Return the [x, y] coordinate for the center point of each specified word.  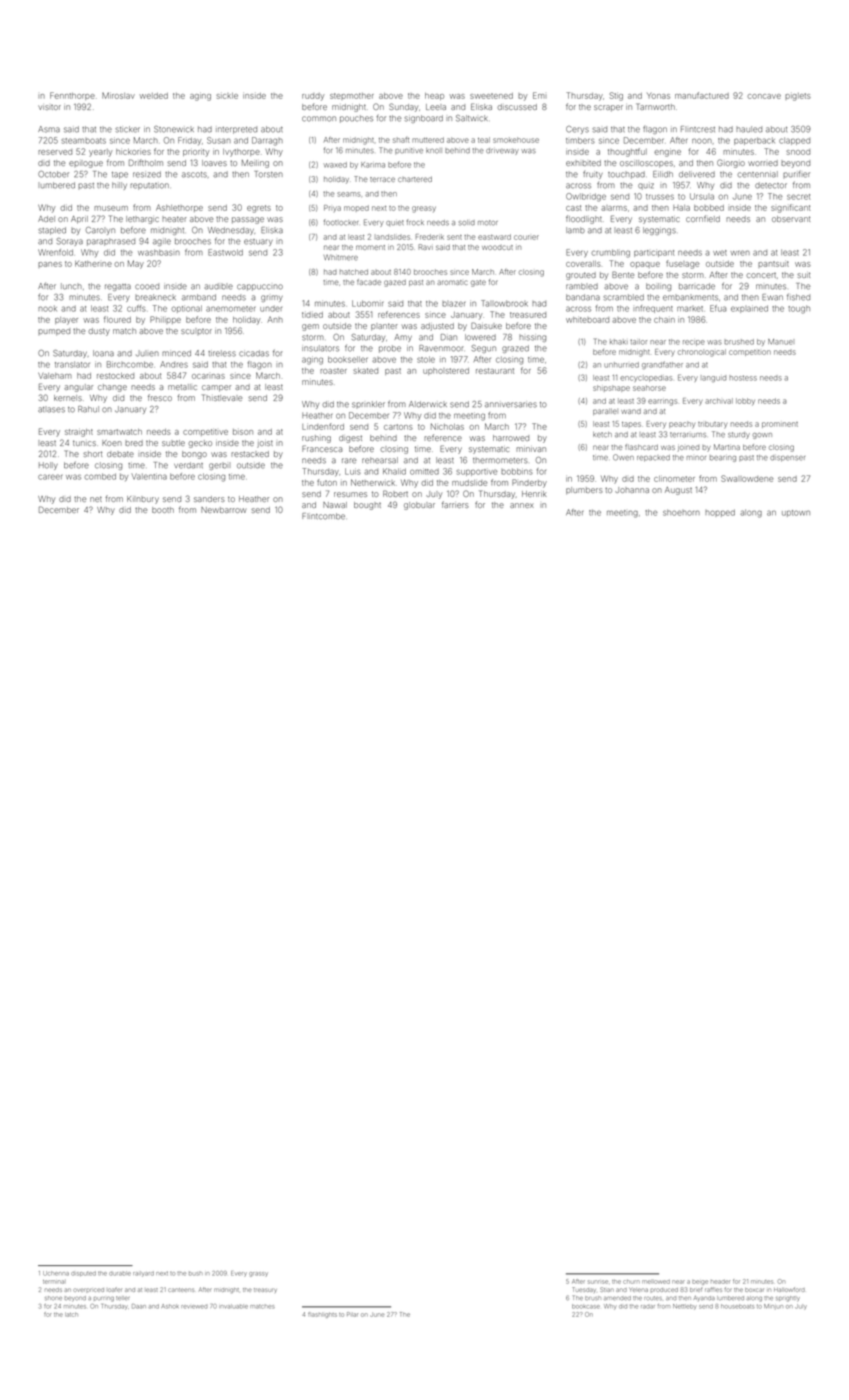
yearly [100, 153]
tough [799, 309]
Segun [483, 349]
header [720, 1282]
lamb [575, 230]
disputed [83, 1273]
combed [100, 476]
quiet [395, 223]
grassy [258, 1274]
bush [196, 1274]
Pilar [352, 1314]
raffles [713, 1289]
